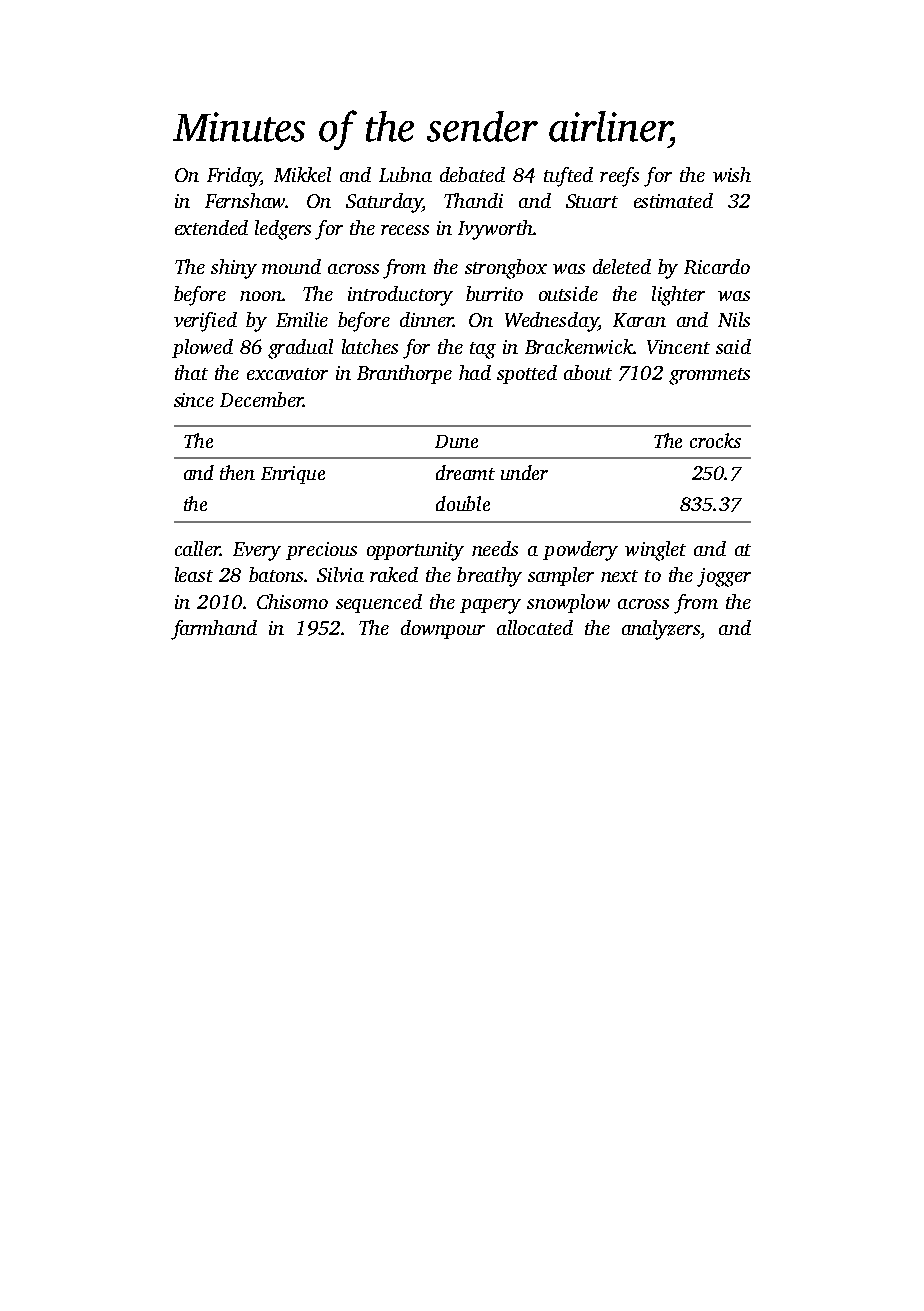  I want to click on dreamt, so click(465, 472).
